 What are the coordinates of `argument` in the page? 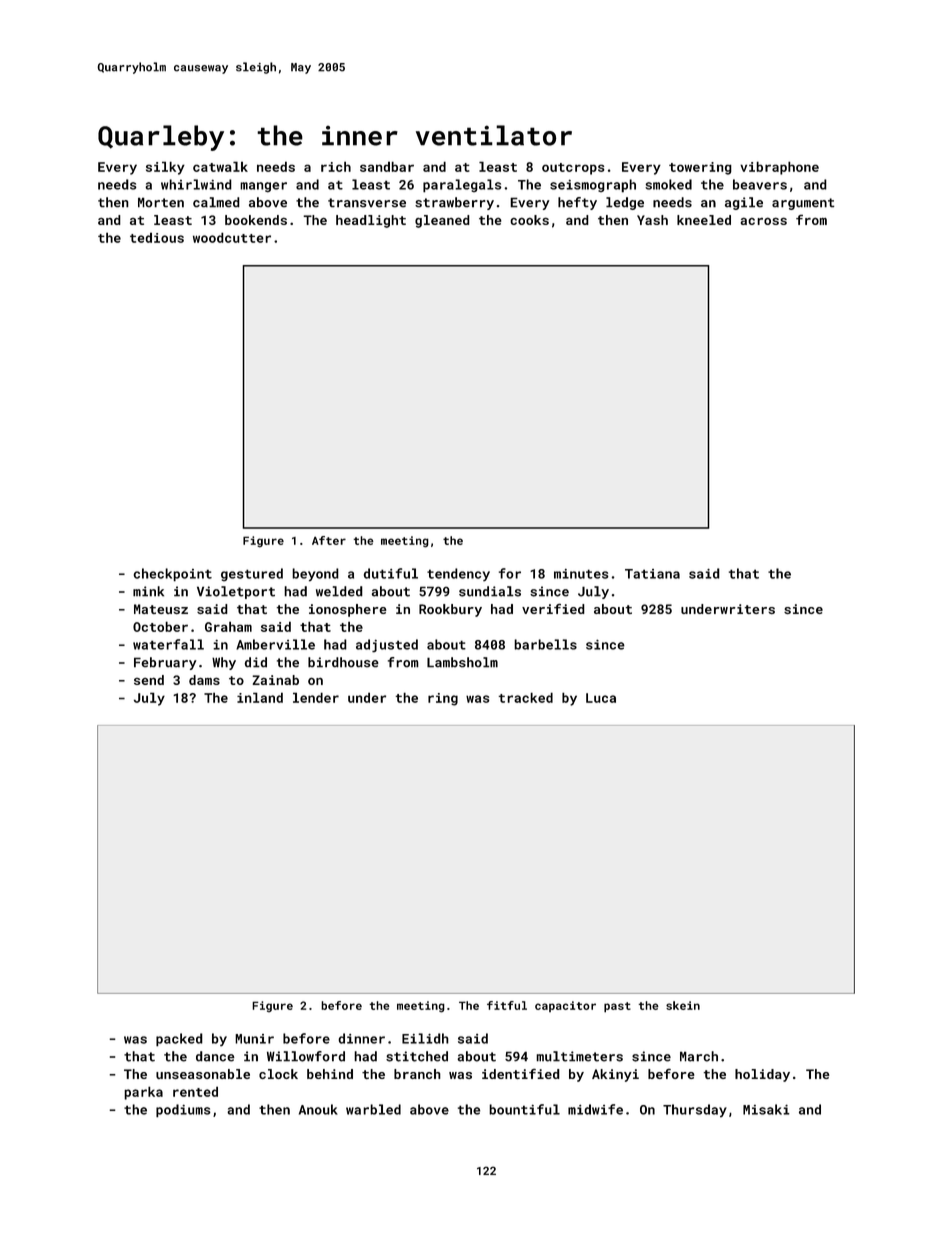 It's located at (803, 204).
